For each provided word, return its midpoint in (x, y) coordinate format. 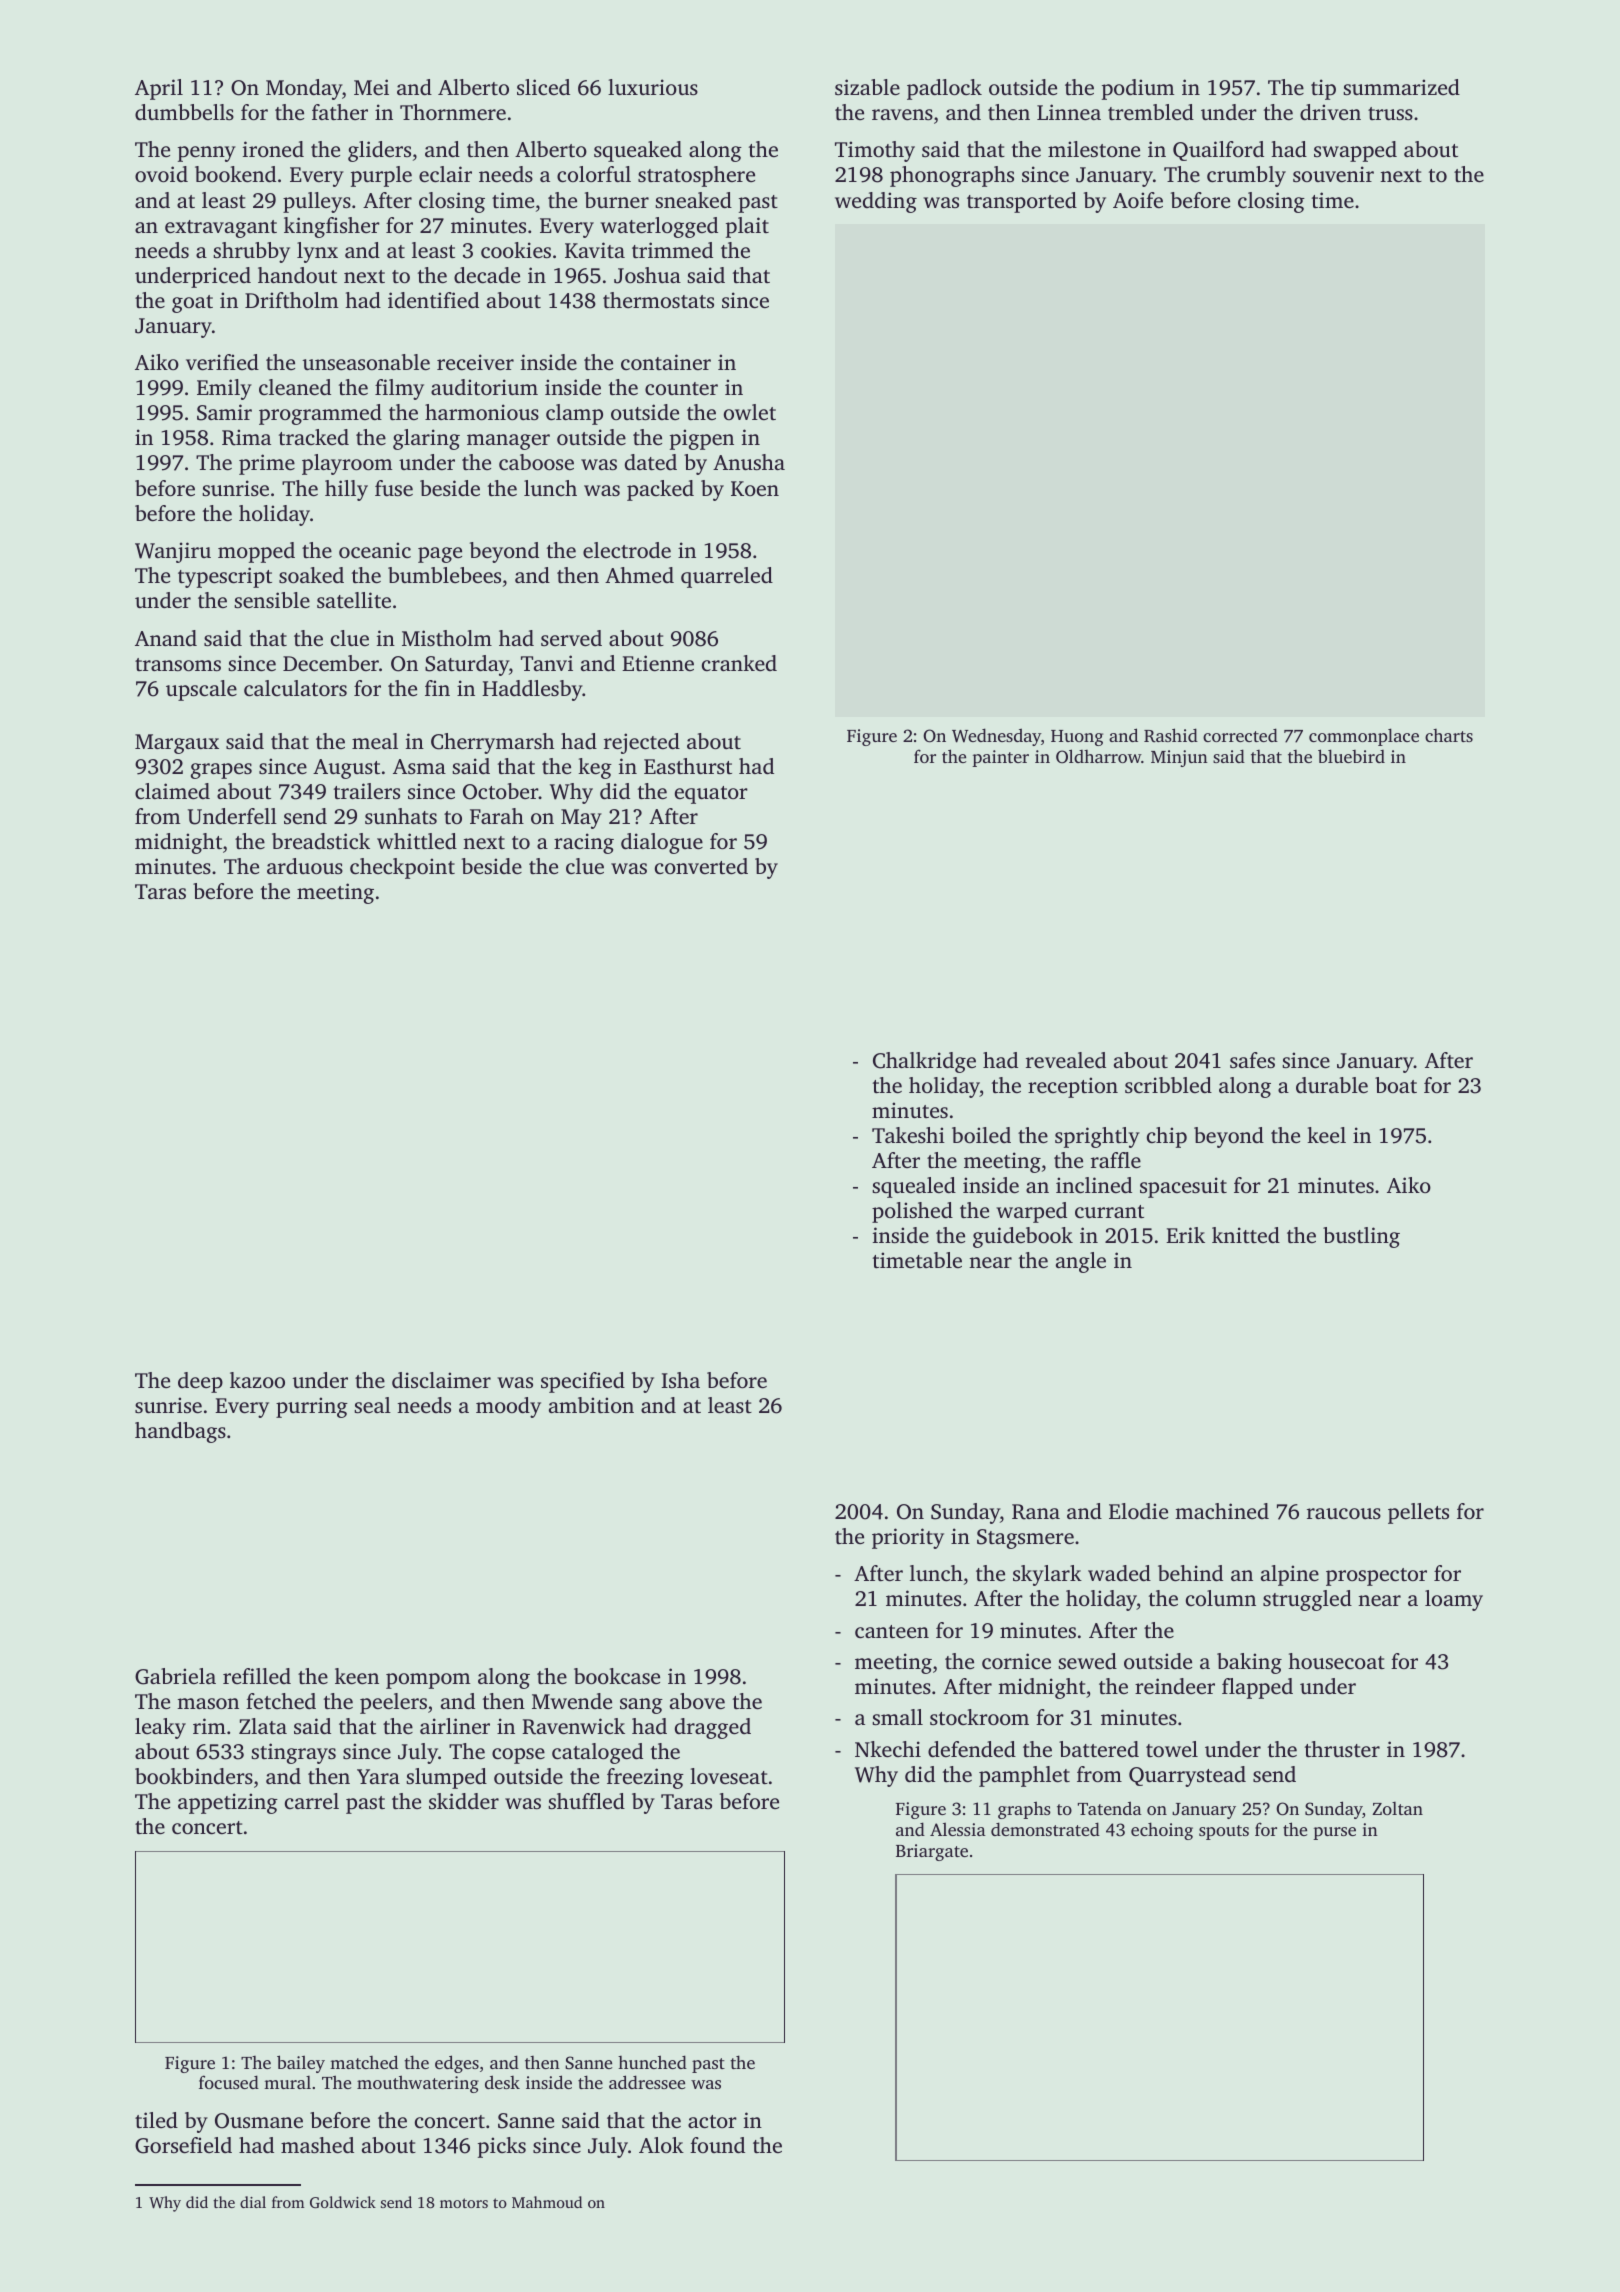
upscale (201, 690)
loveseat (729, 1776)
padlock (944, 89)
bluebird (1351, 756)
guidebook (1023, 1237)
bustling (1361, 1237)
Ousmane (259, 2121)
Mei (371, 87)
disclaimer (441, 1380)
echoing (1162, 1831)
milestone (1094, 149)
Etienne (658, 663)
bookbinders (194, 1776)
